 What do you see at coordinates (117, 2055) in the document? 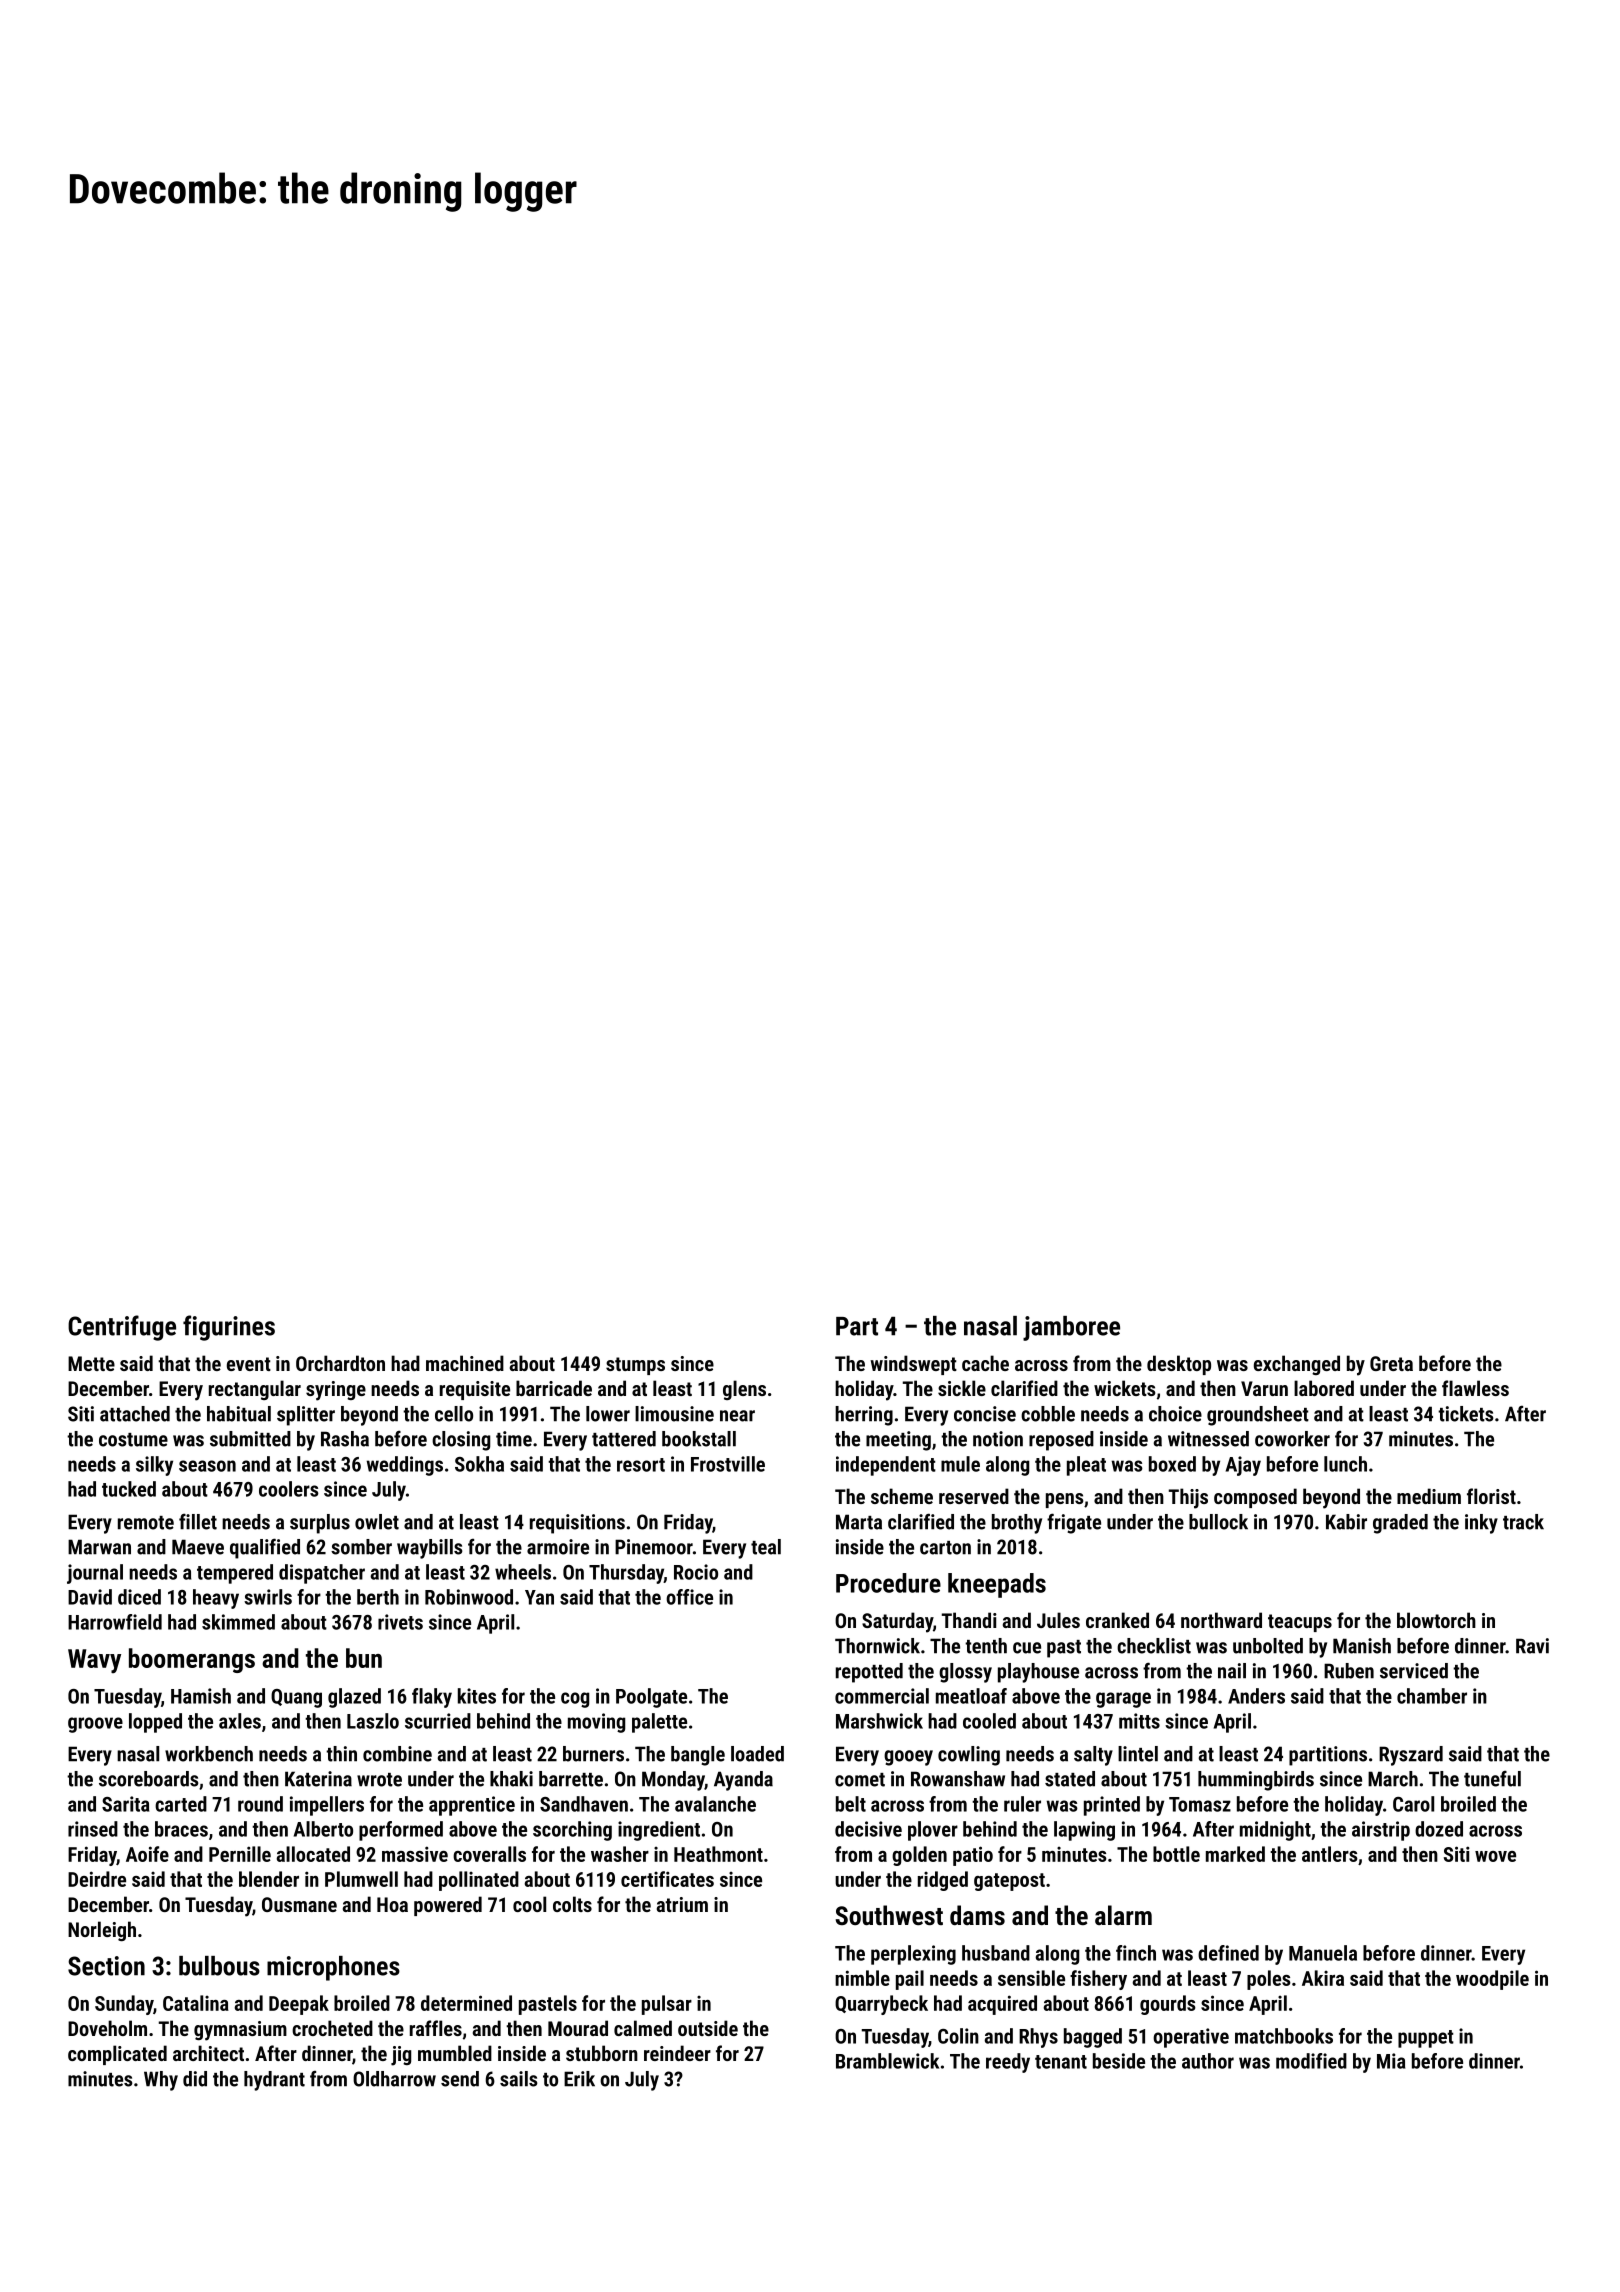
I see `complicated` at bounding box center [117, 2055].
